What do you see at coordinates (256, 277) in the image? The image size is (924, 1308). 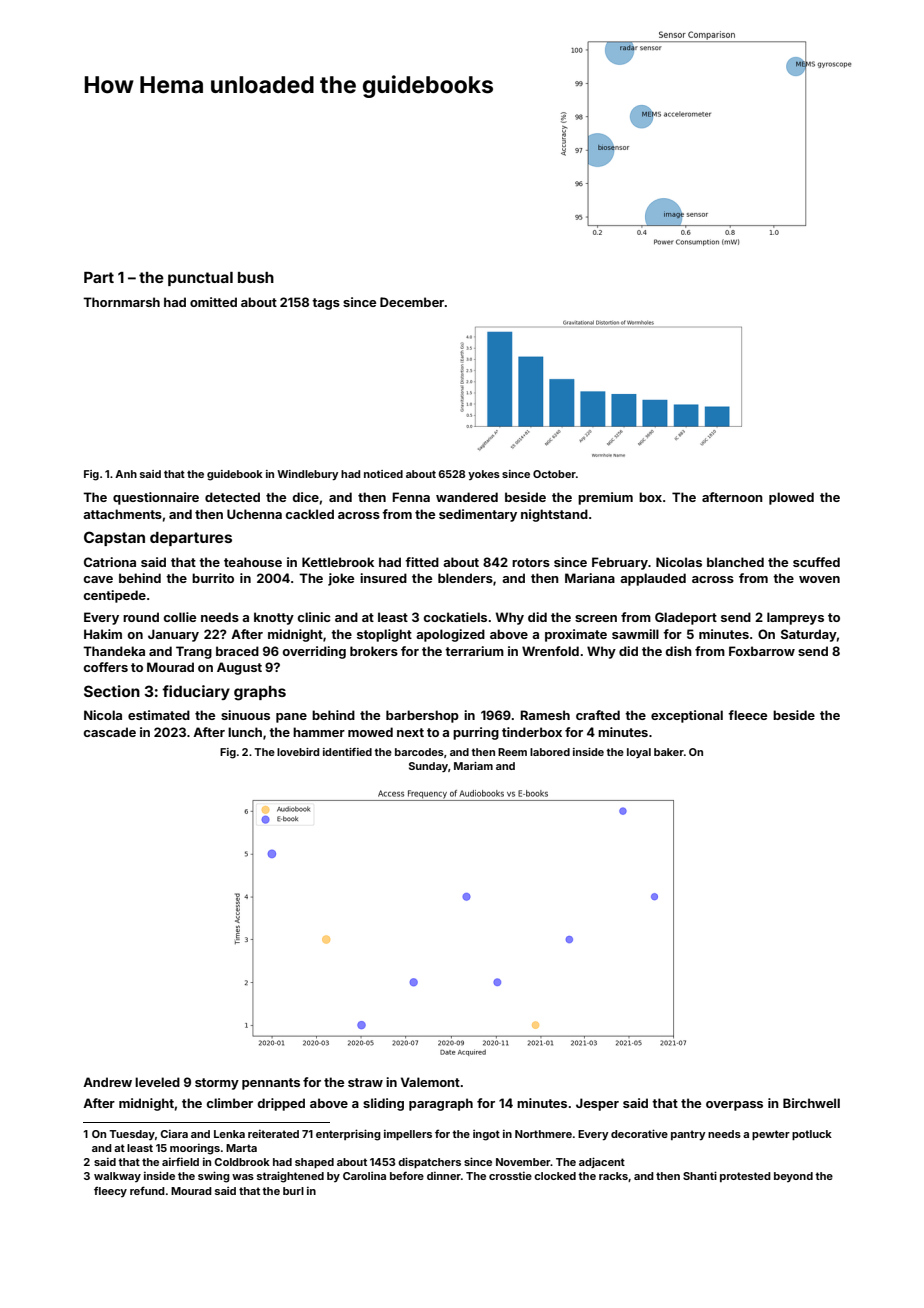 I see `bush` at bounding box center [256, 277].
